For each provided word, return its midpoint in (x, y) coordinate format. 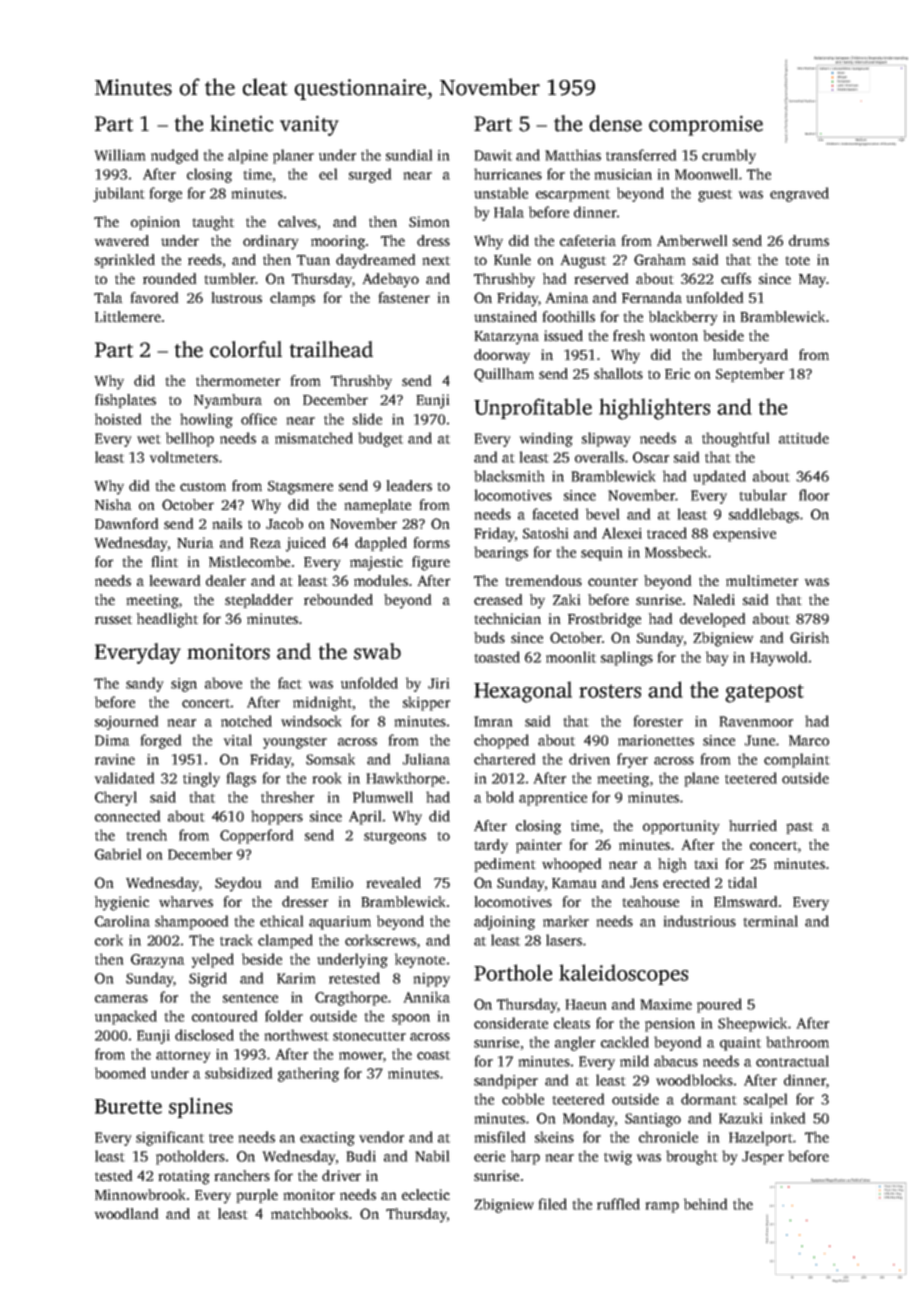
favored (154, 297)
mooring (338, 242)
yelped (213, 960)
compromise (706, 125)
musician (623, 174)
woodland (126, 1213)
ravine (115, 759)
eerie (489, 1156)
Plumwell (383, 797)
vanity (309, 125)
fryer (632, 760)
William (120, 155)
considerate (511, 1023)
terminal (771, 921)
